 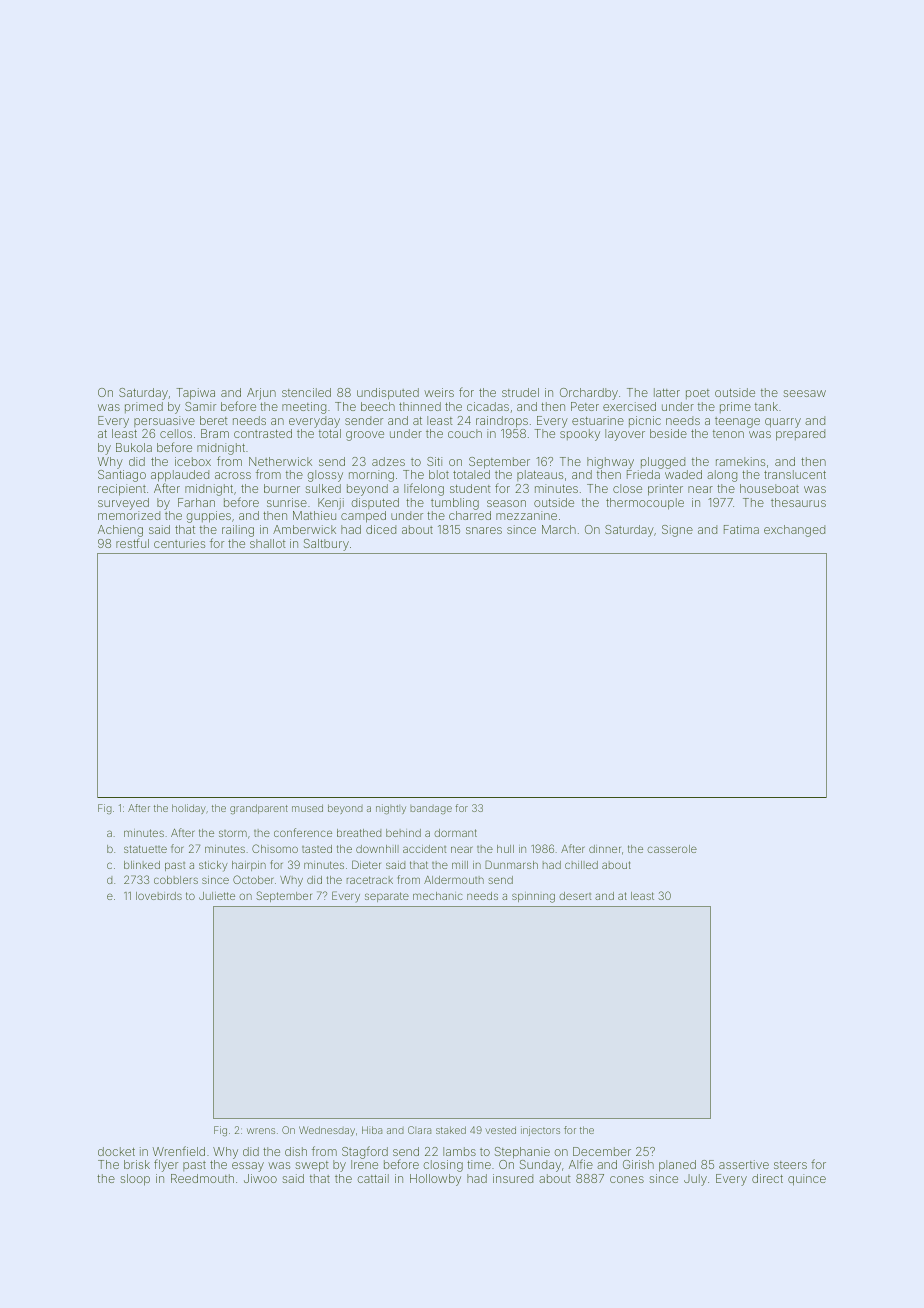 What do you see at coordinates (116, 1151) in the screenshot?
I see `docket` at bounding box center [116, 1151].
